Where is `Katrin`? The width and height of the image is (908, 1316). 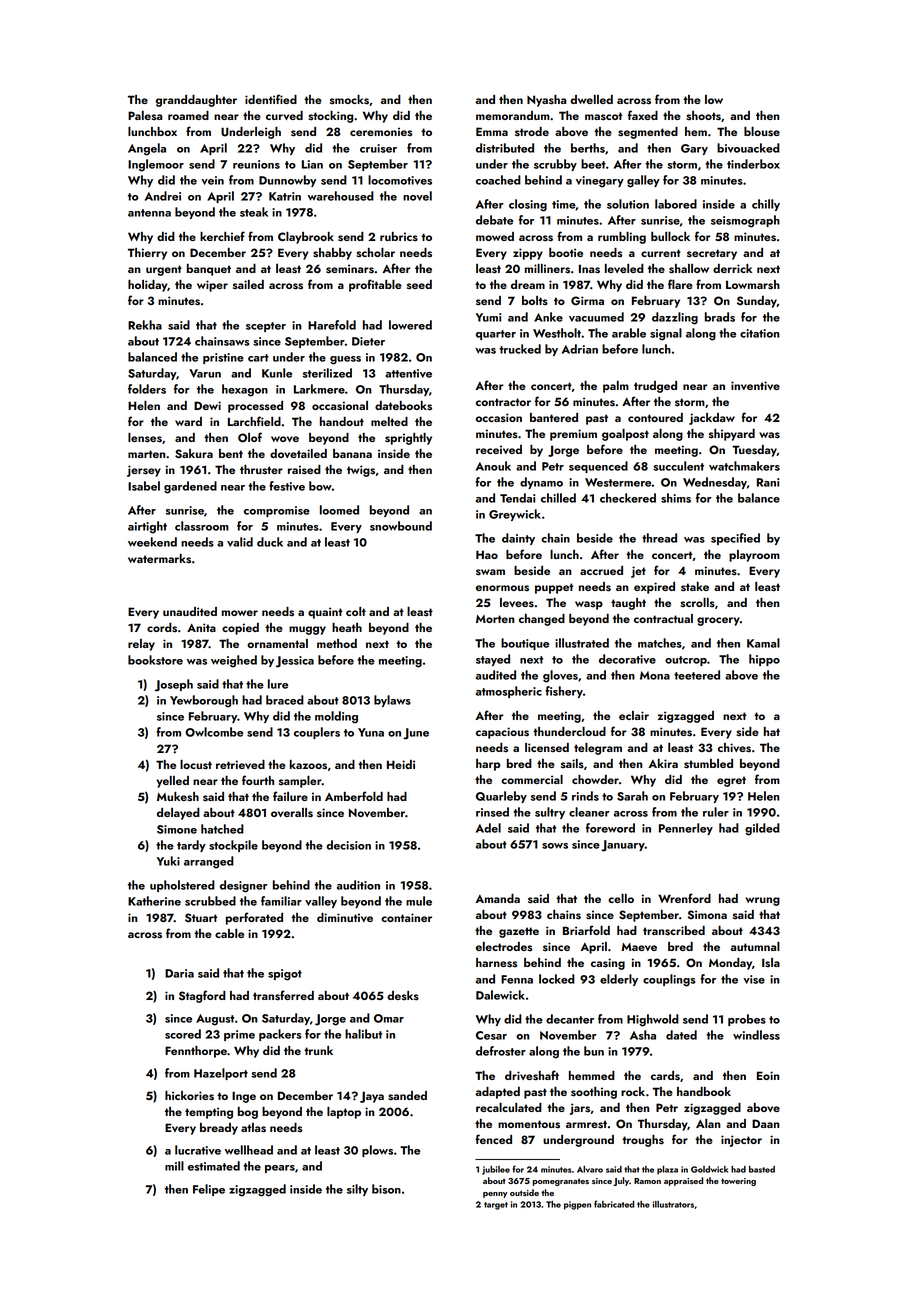
Katrin is located at coordinates (285, 196).
